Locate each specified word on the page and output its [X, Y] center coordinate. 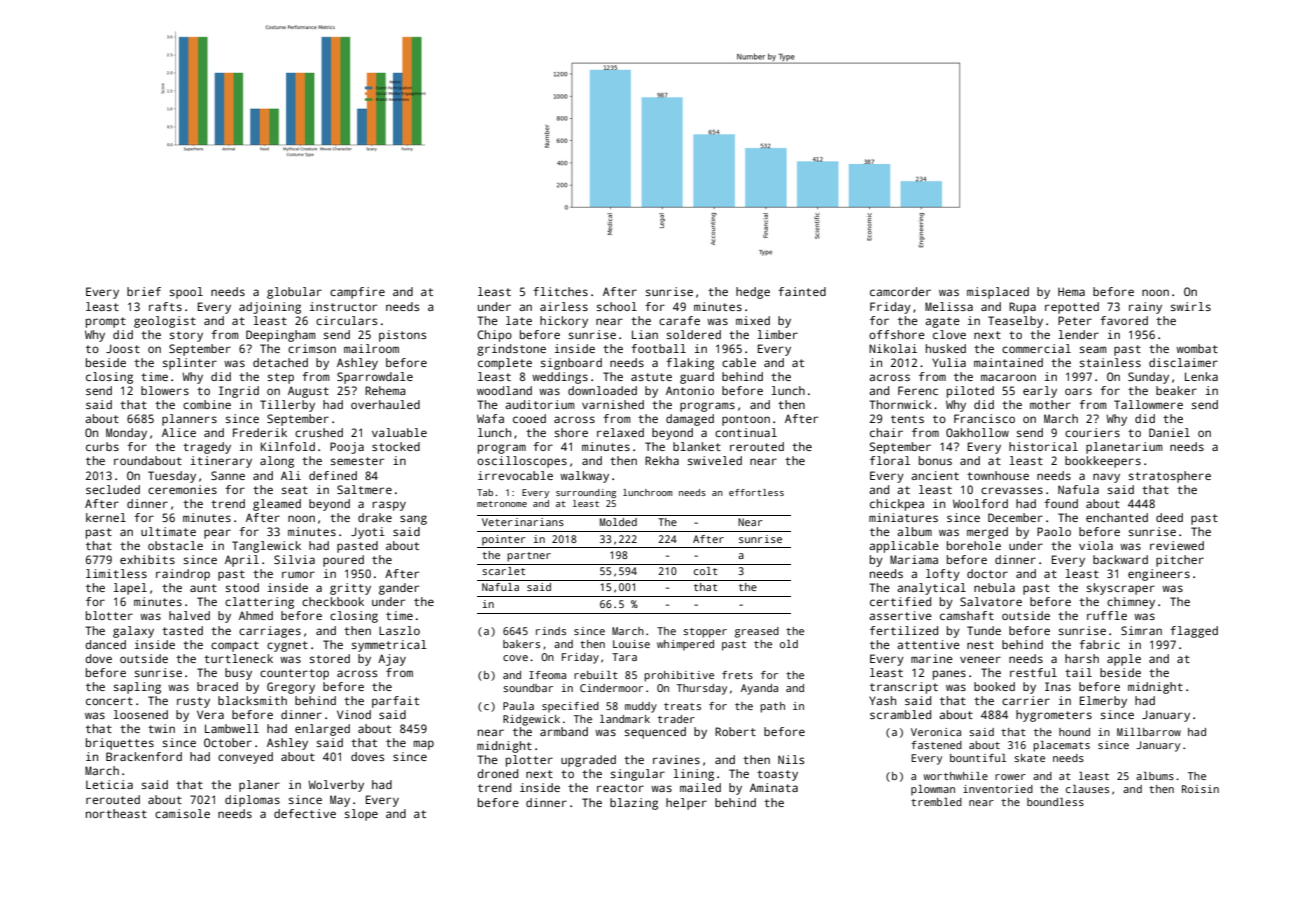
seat [295, 490]
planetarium [1124, 448]
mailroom [371, 348]
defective [305, 813]
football [658, 348]
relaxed [620, 432]
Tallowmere [1148, 404]
